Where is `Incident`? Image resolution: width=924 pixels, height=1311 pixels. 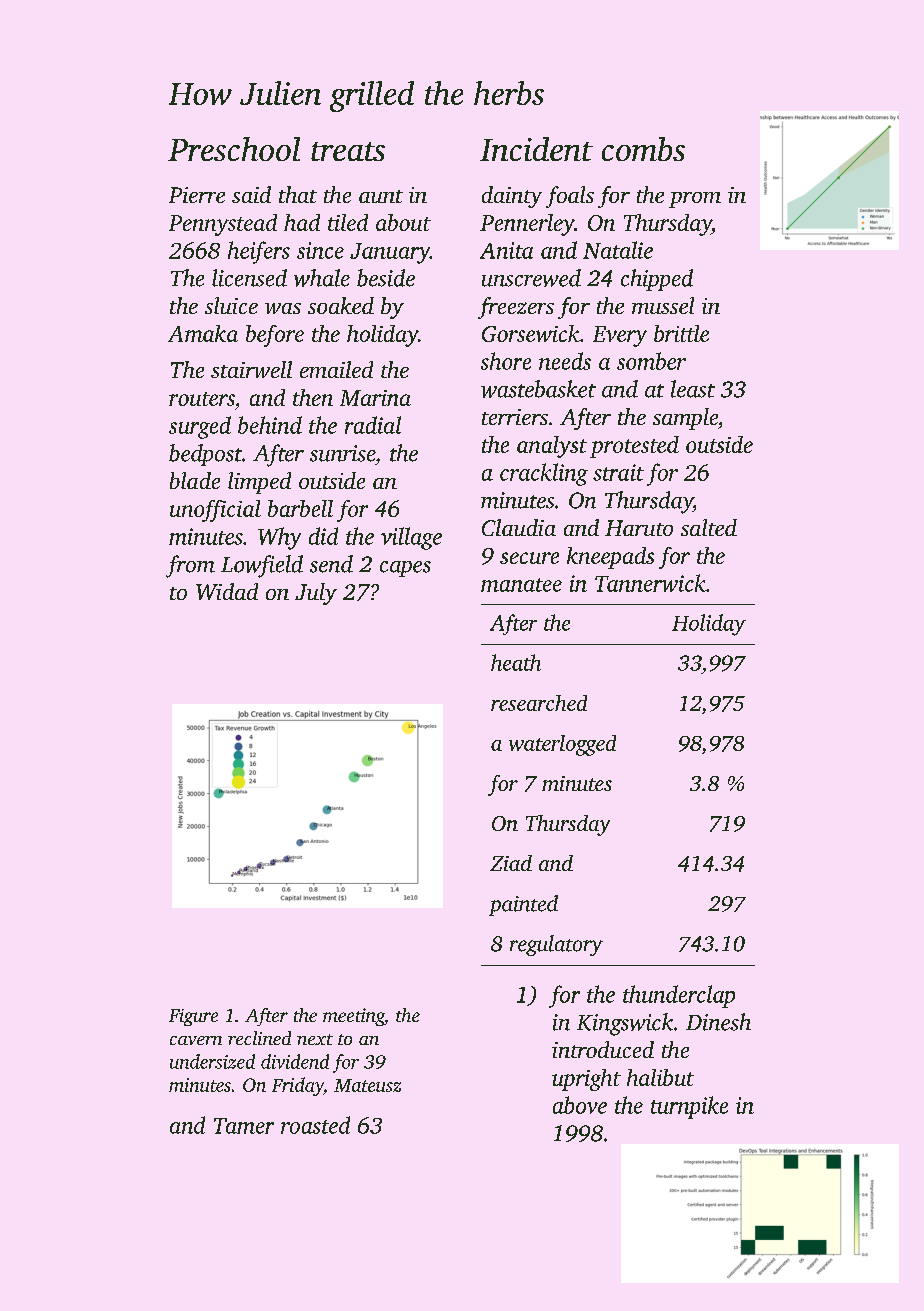 Incident is located at coordinates (536, 149).
